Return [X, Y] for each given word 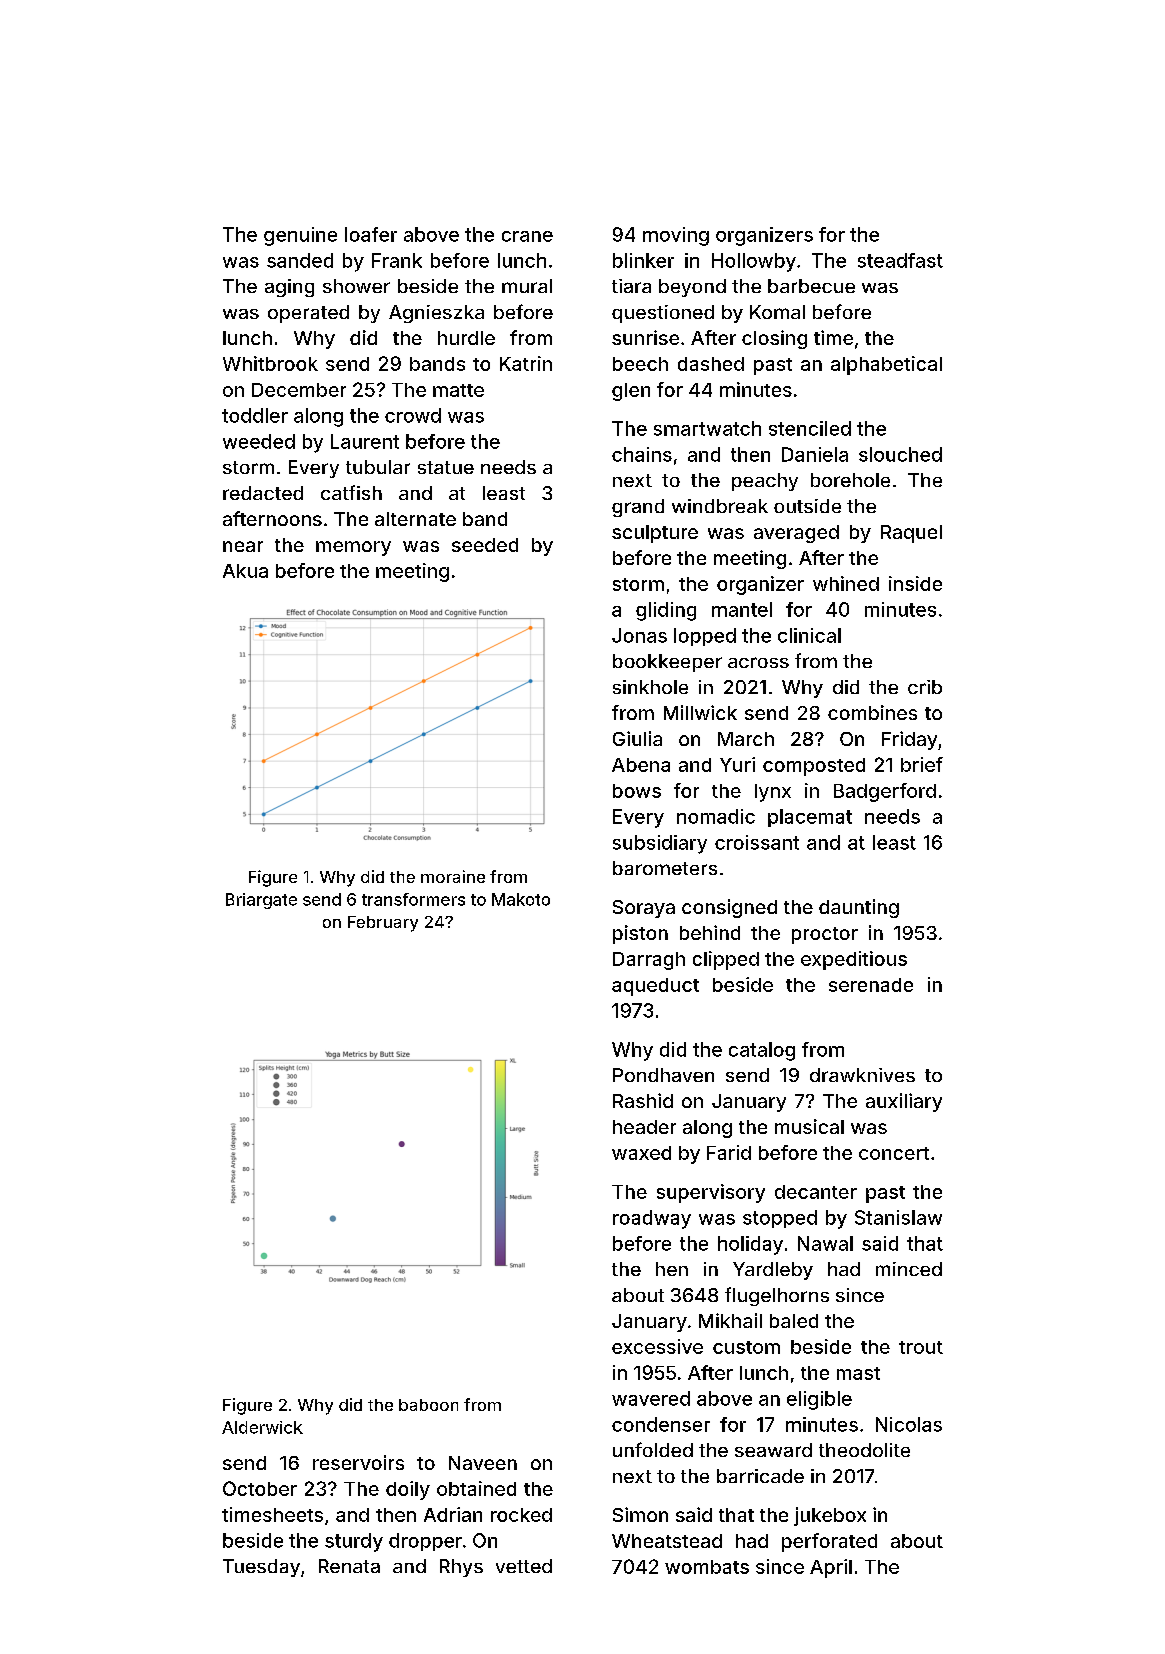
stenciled [810, 428]
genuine [300, 236]
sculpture [655, 534]
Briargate [261, 901]
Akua [245, 571]
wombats [707, 1567]
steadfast [900, 260]
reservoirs [358, 1462]
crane [527, 236]
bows [637, 791]
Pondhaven [663, 1075]
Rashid [643, 1100]
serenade [871, 985]
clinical [809, 635]
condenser [661, 1424]
